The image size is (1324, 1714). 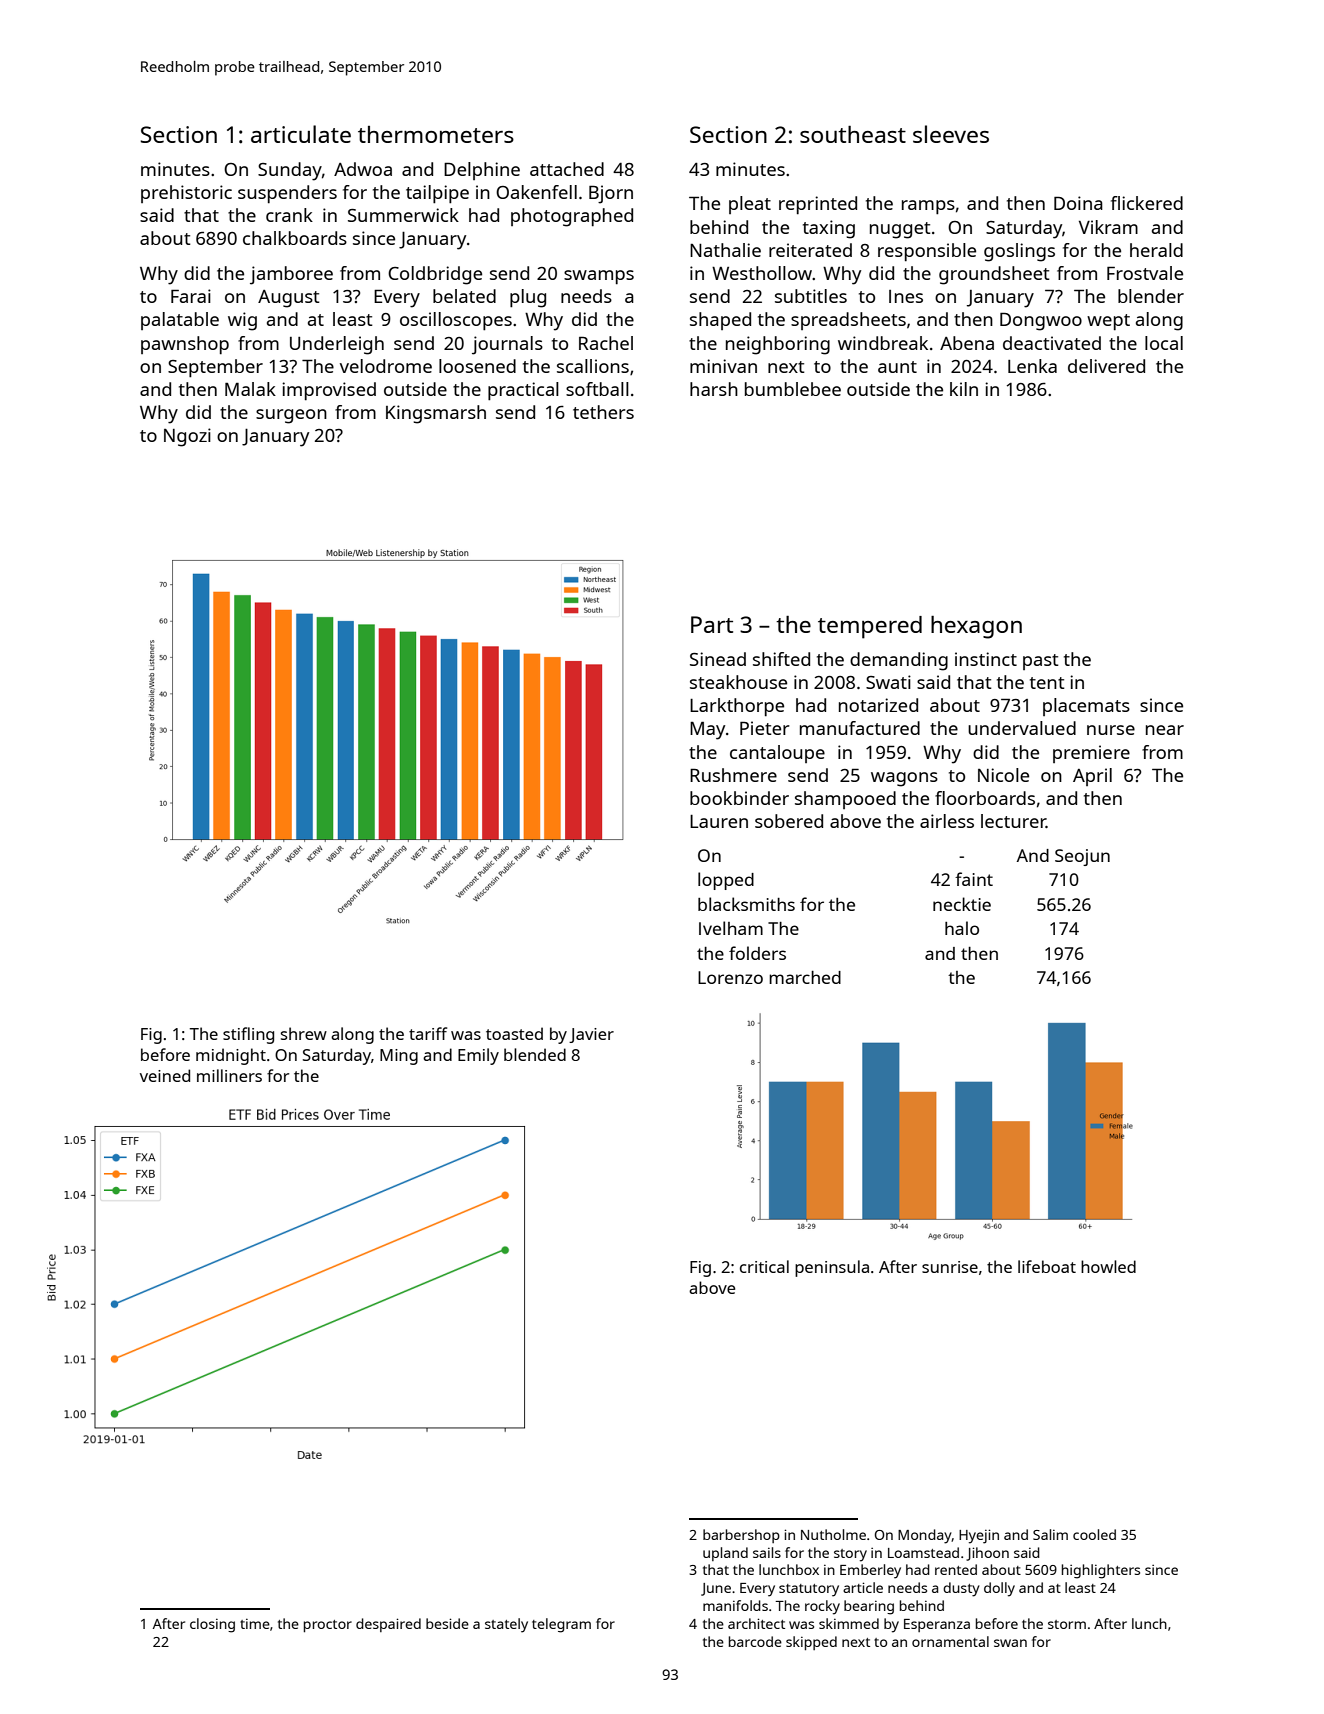 What do you see at coordinates (603, 412) in the page?
I see `tethers` at bounding box center [603, 412].
